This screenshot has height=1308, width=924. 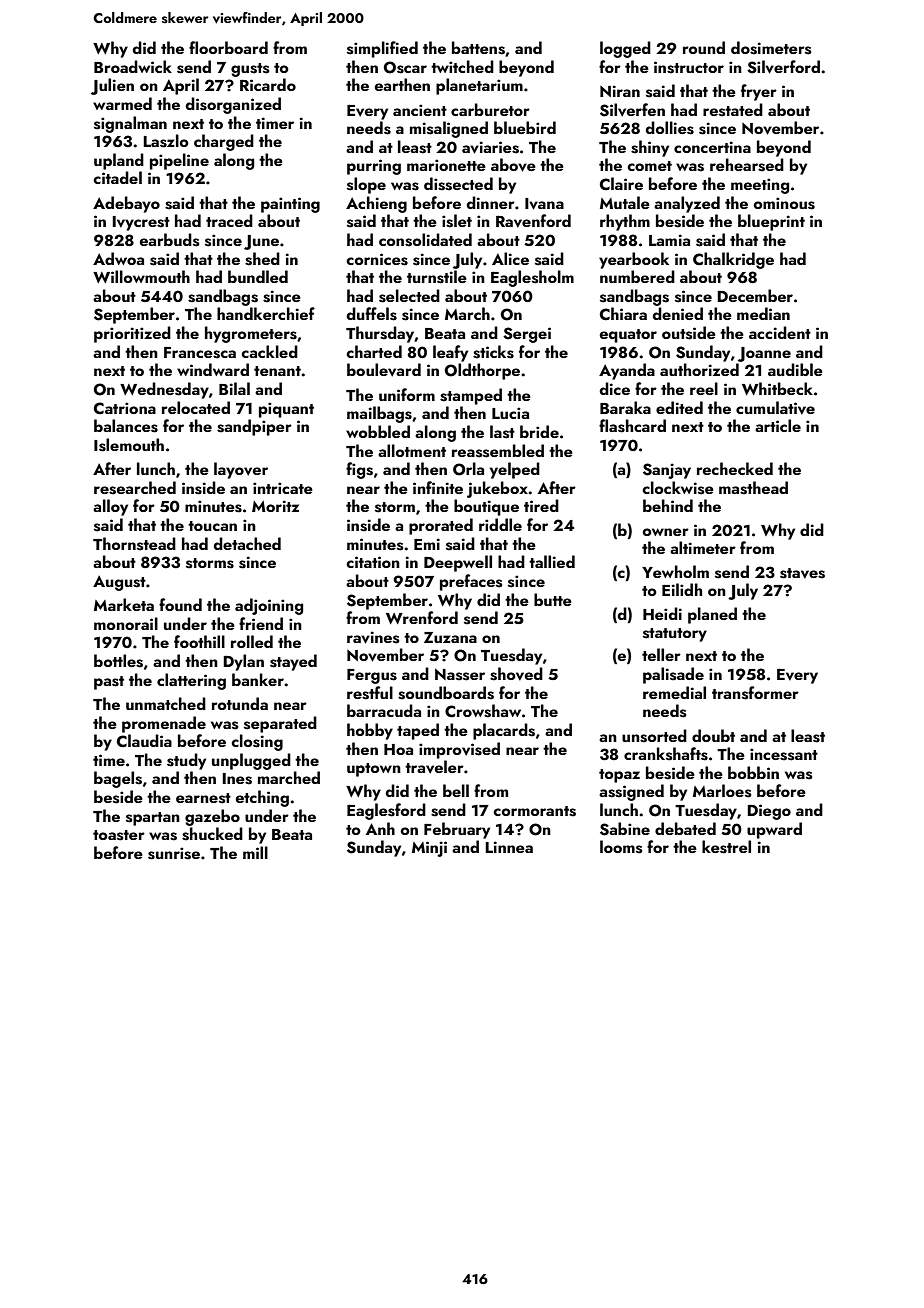 I want to click on rhythm, so click(x=625, y=222).
